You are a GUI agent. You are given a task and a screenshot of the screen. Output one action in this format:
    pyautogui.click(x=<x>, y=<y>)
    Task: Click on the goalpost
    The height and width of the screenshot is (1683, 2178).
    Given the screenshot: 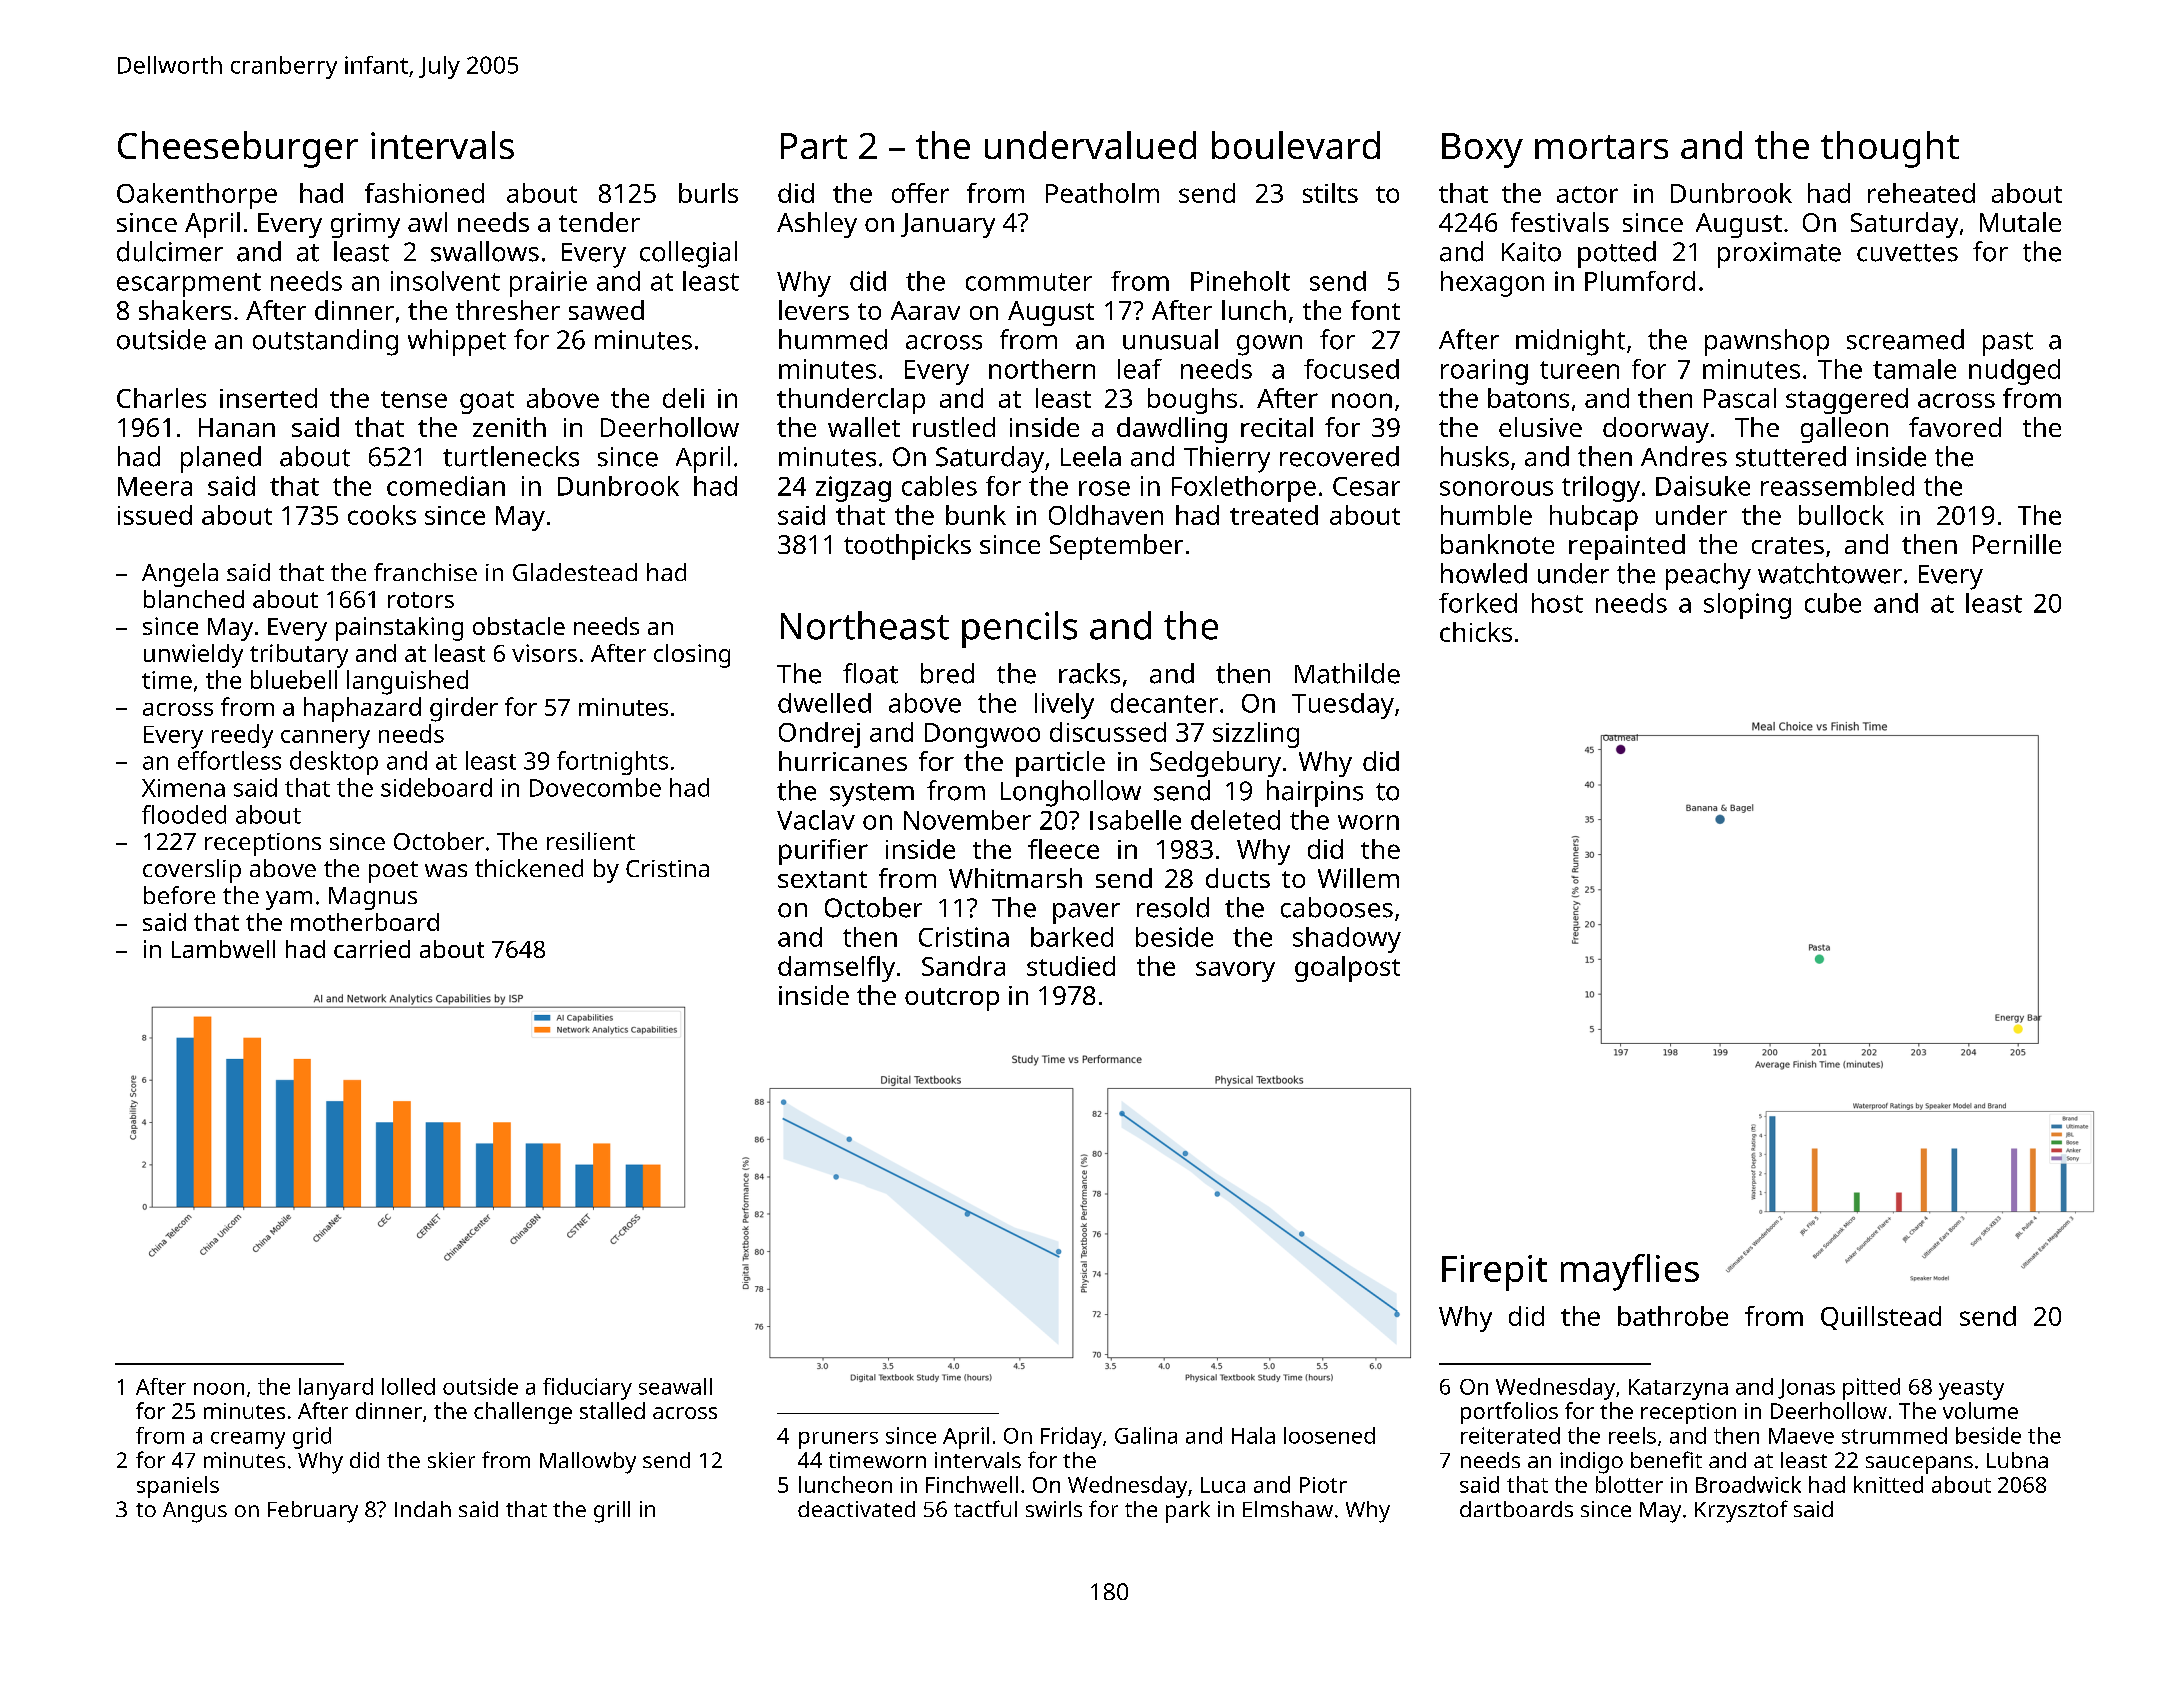 What is the action you would take?
    pyautogui.click(x=1347, y=969)
